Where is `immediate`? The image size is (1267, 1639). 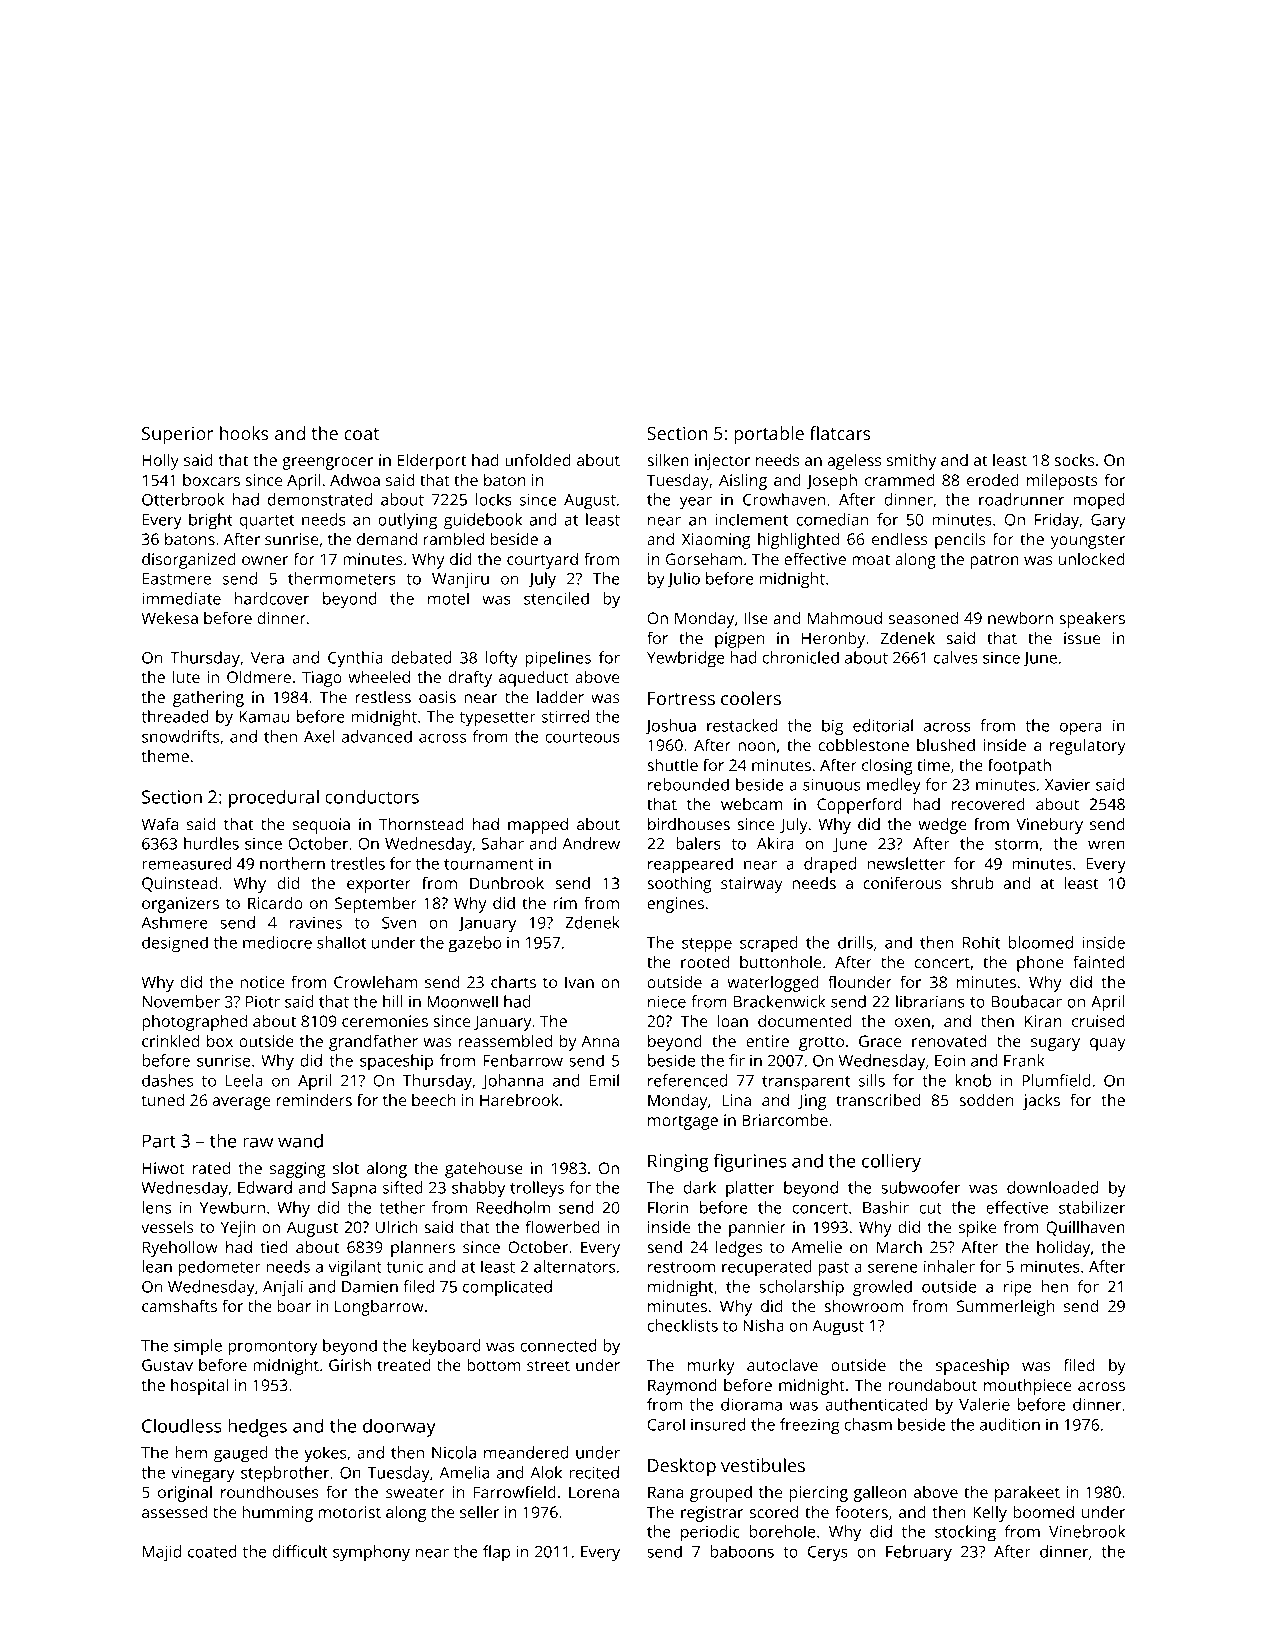 immediate is located at coordinates (181, 598).
